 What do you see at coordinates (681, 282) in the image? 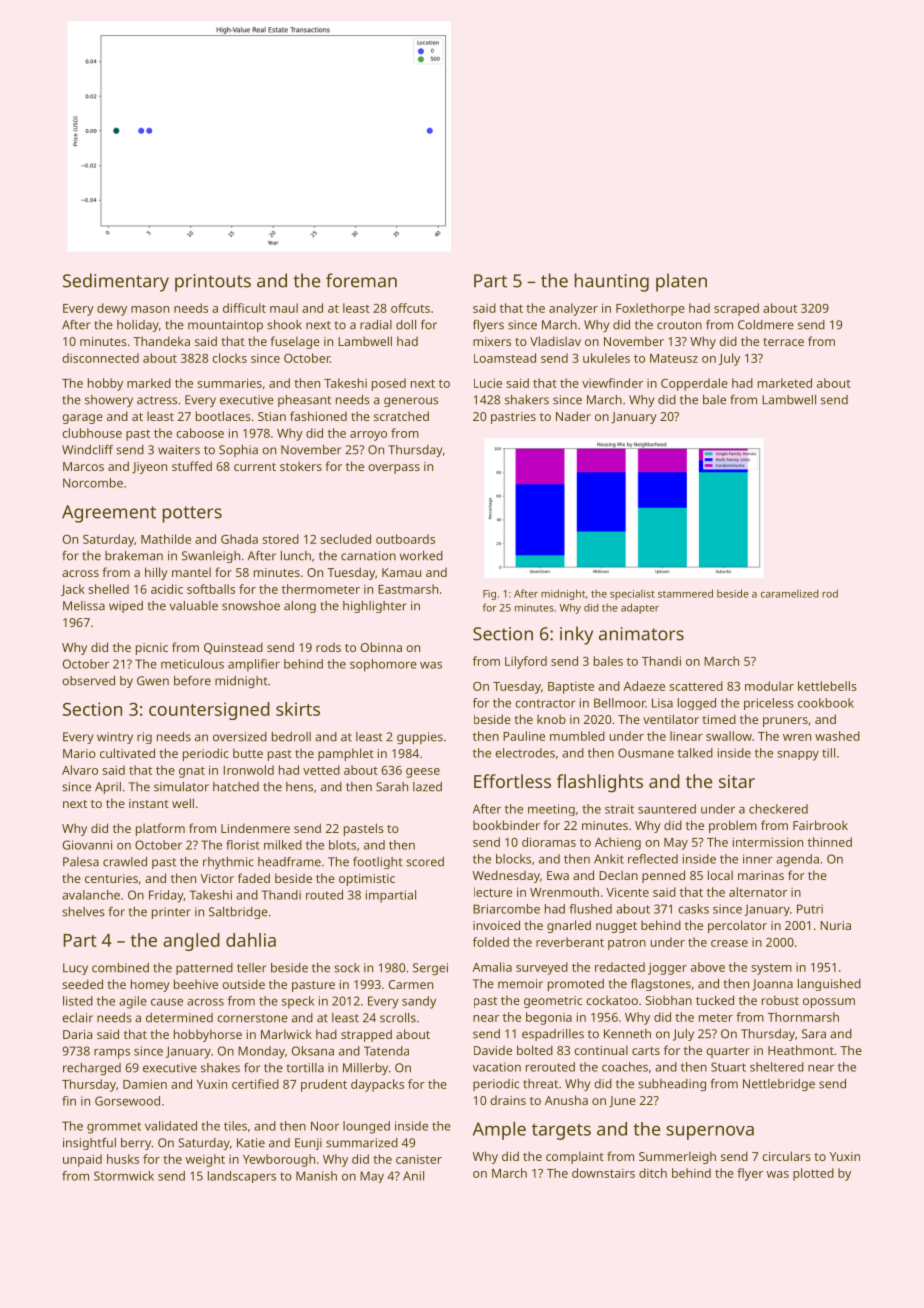
I see `platen` at bounding box center [681, 282].
